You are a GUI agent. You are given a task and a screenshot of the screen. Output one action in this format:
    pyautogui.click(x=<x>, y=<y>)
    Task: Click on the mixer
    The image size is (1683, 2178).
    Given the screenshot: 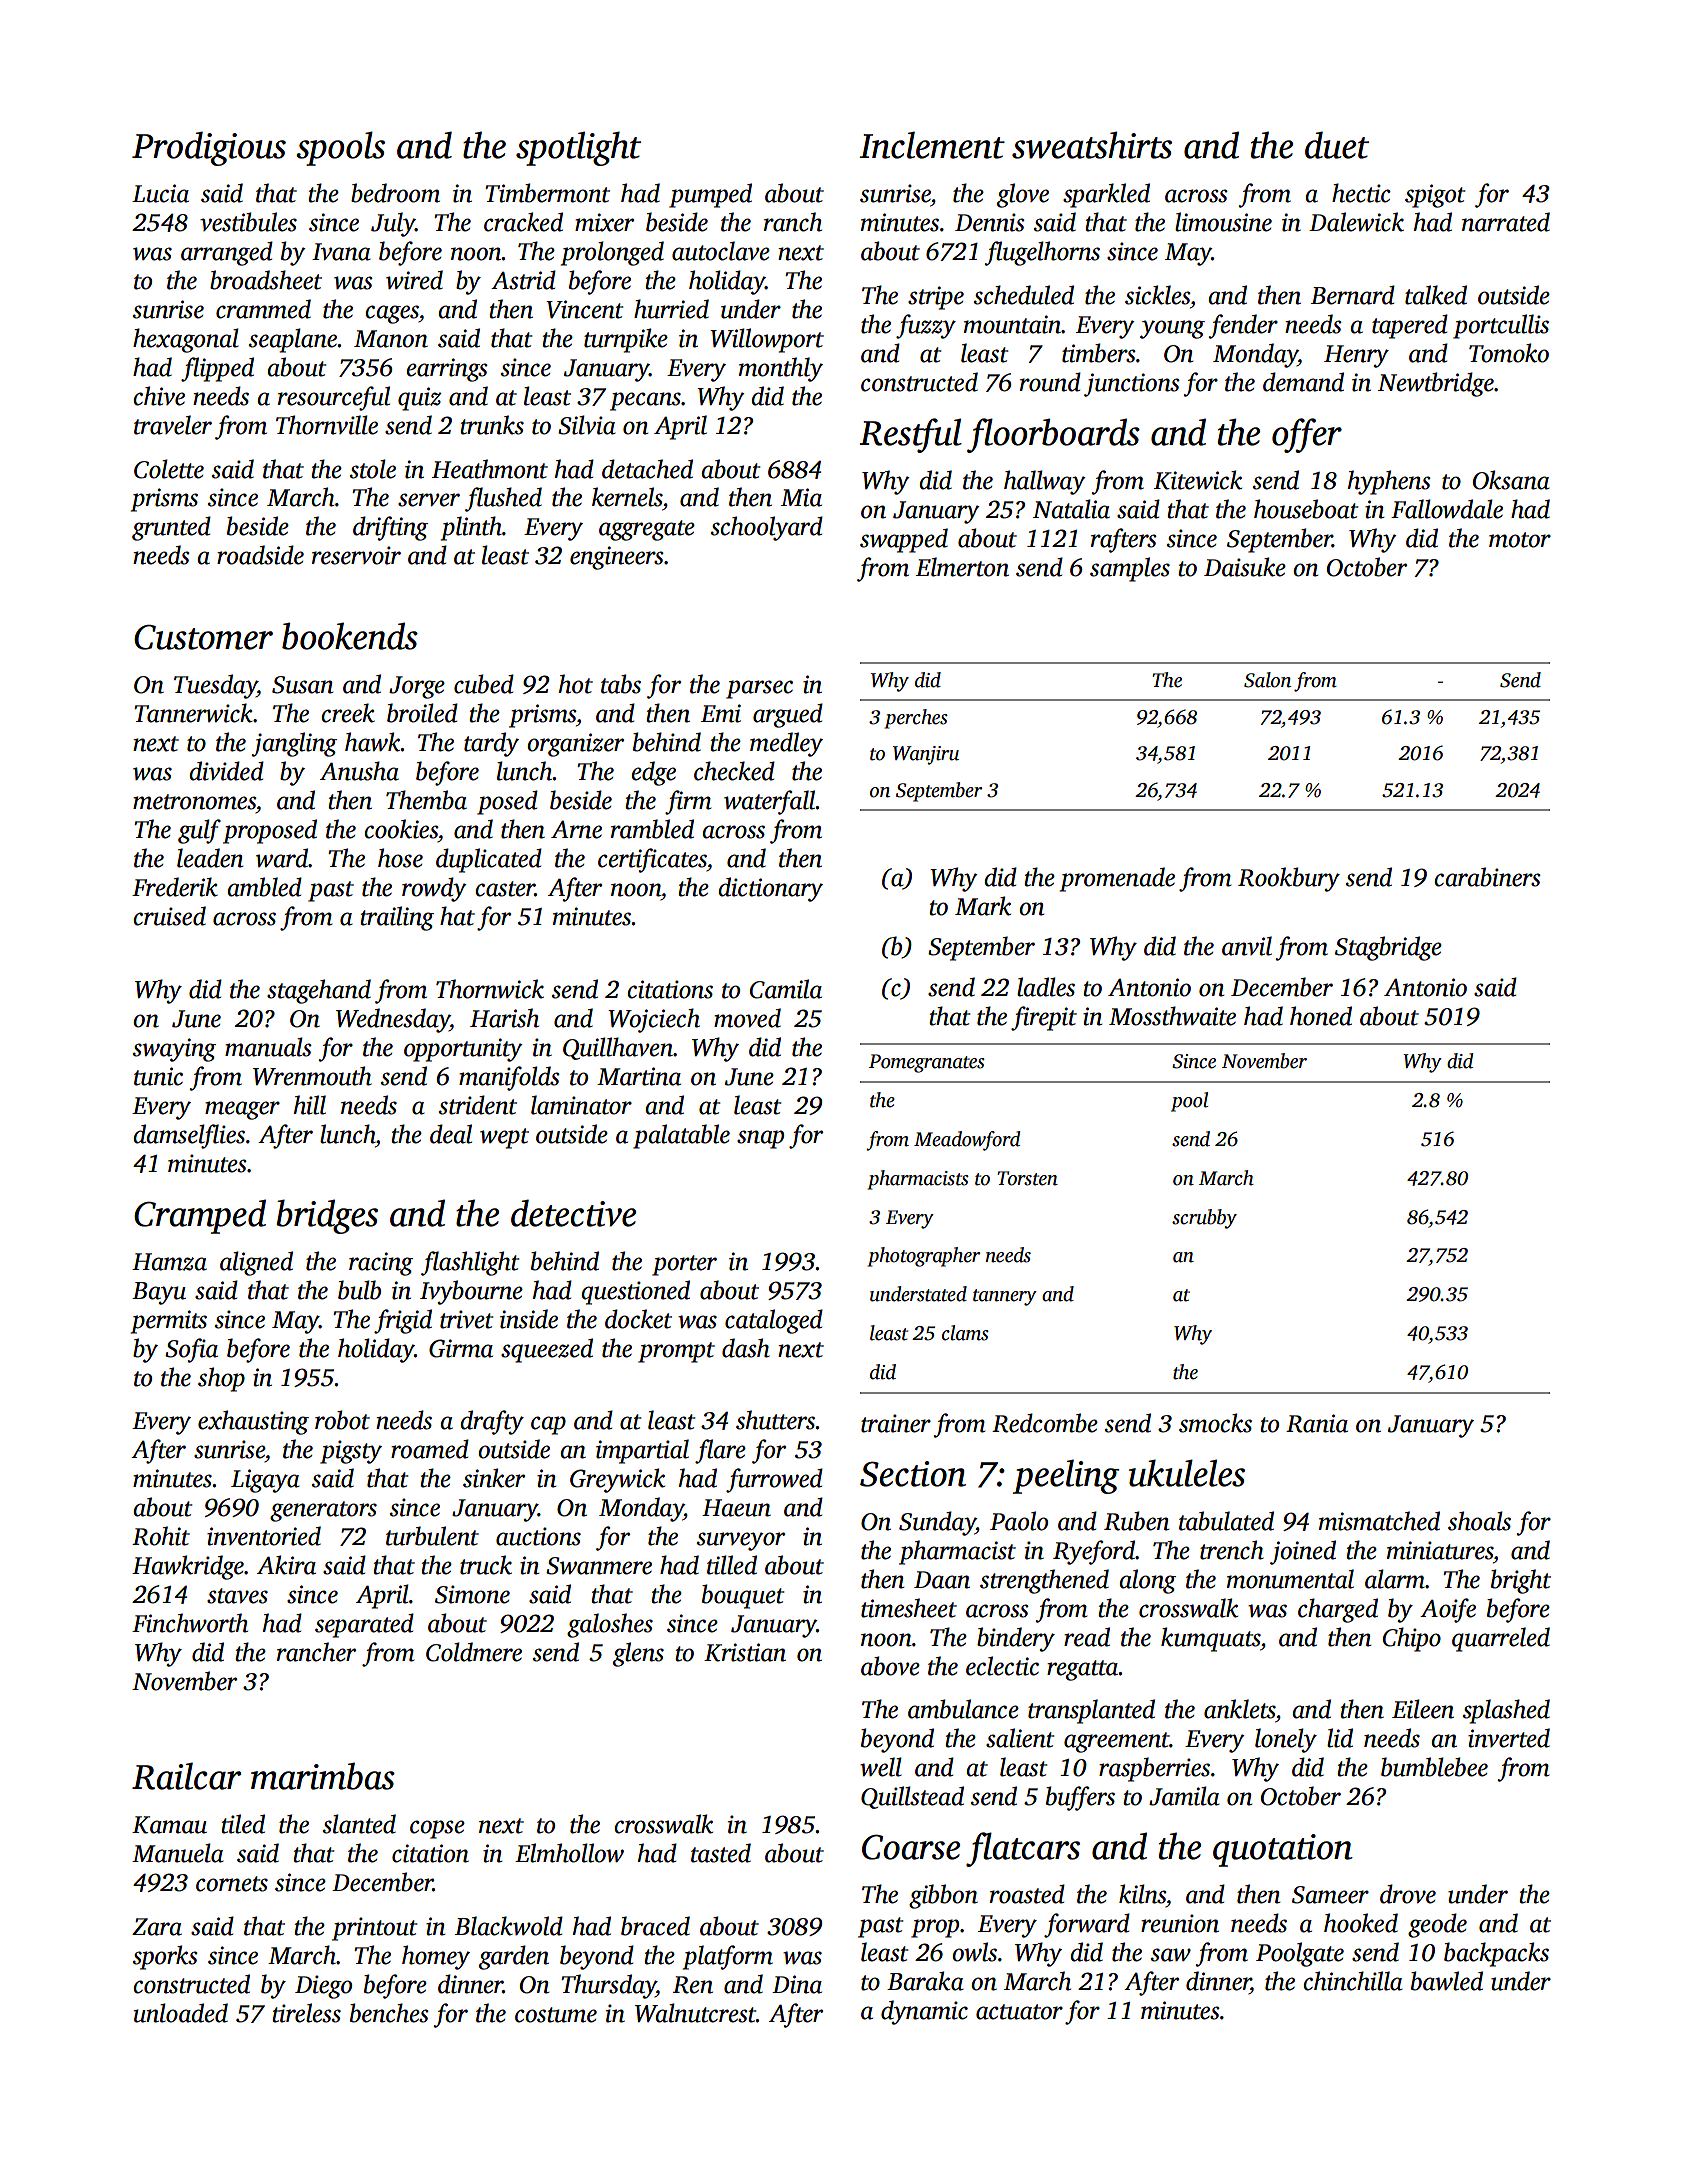 What is the action you would take?
    pyautogui.click(x=604, y=222)
